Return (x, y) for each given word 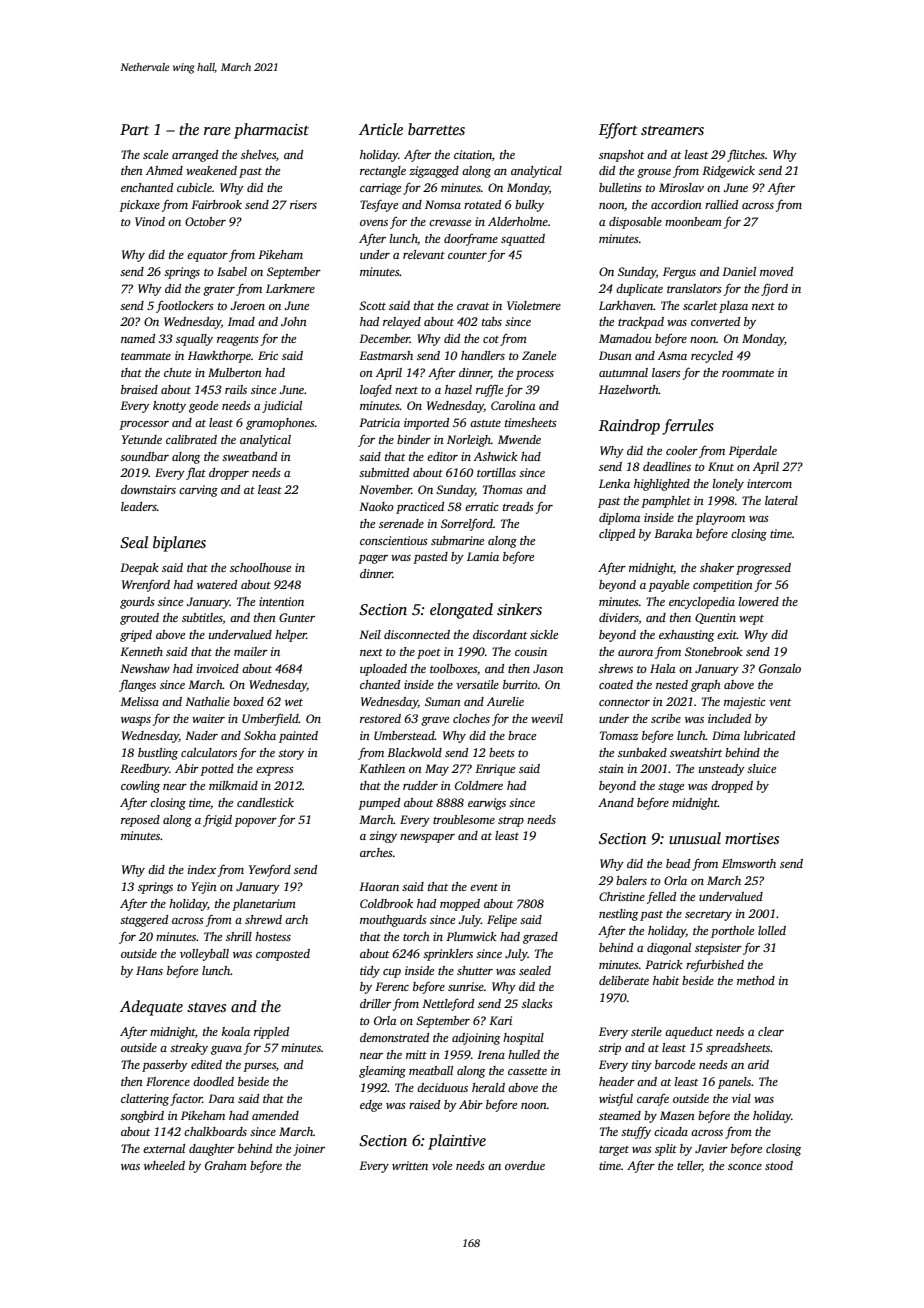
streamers (672, 130)
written (410, 1165)
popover (255, 822)
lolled (772, 930)
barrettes (436, 129)
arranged (195, 156)
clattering (145, 1100)
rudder (420, 785)
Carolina (513, 405)
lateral (781, 500)
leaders (139, 506)
